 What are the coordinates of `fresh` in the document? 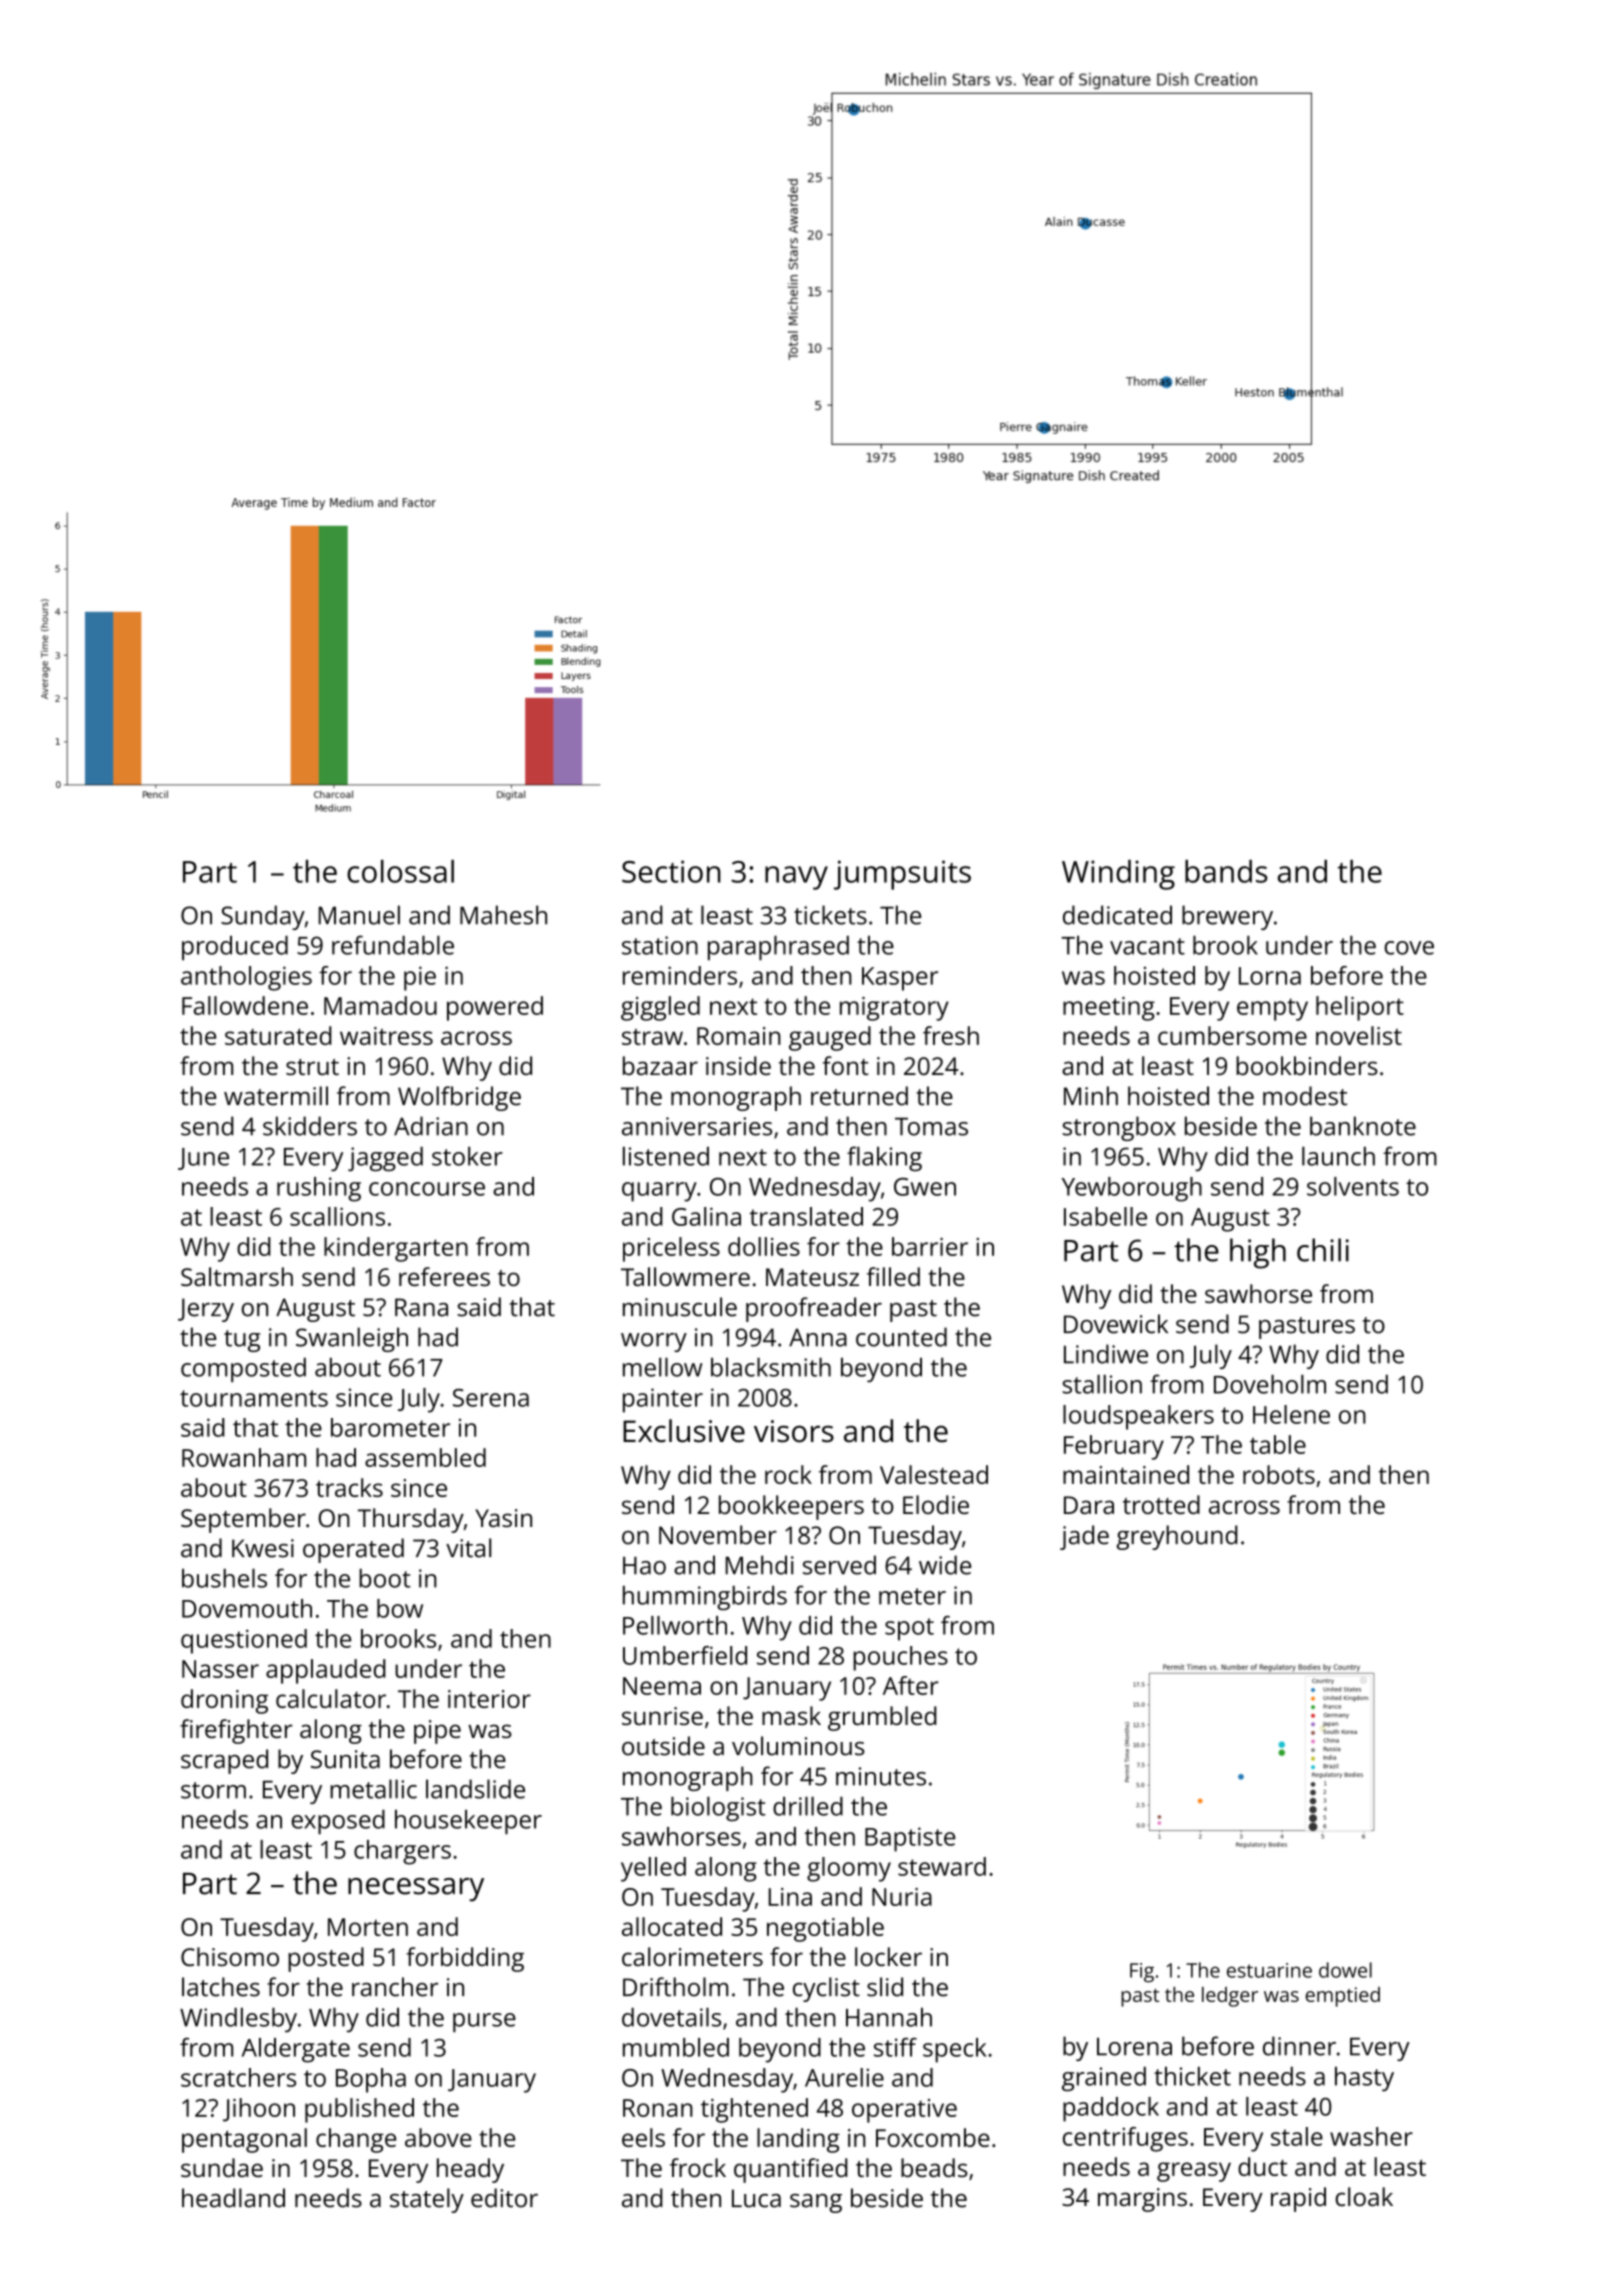 It's located at (951, 1035).
